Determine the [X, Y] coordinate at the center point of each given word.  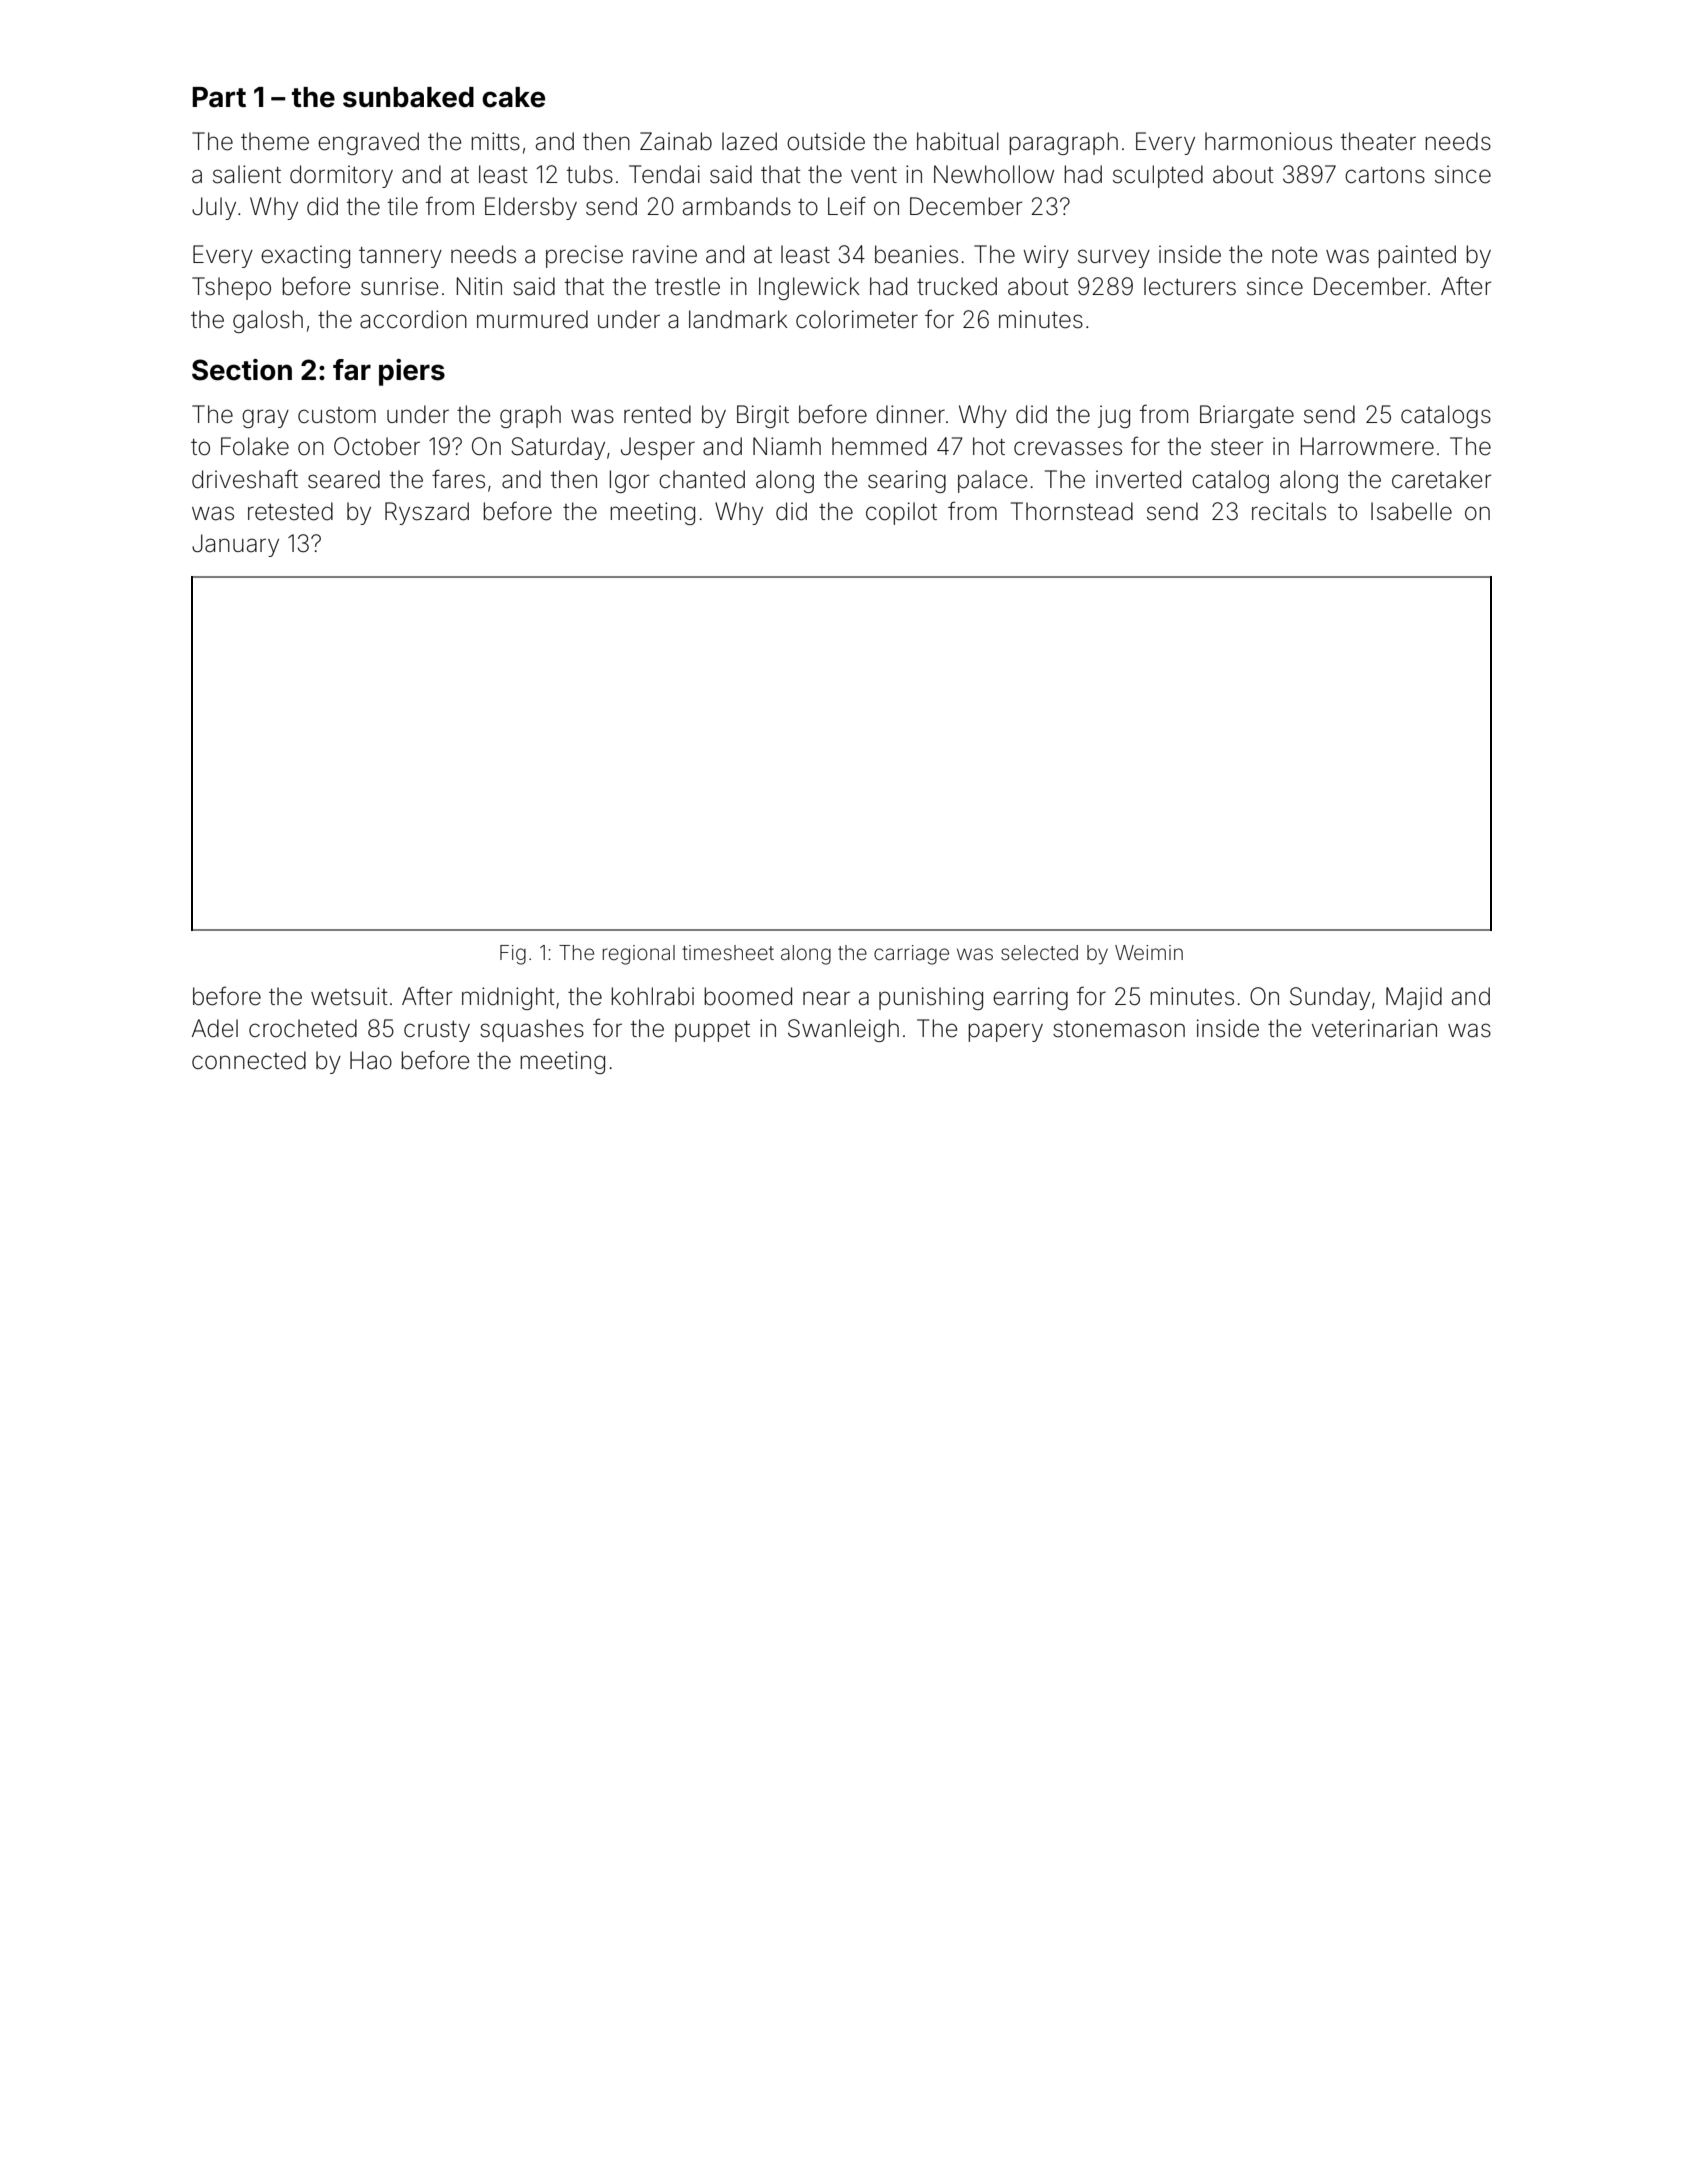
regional [639, 955]
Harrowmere [1367, 446]
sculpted [1158, 176]
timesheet [728, 953]
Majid [1414, 998]
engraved [368, 143]
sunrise [399, 286]
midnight [508, 998]
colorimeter [857, 319]
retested [290, 511]
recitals [1289, 511]
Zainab [676, 141]
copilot [901, 513]
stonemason [1119, 1029]
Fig [513, 955]
